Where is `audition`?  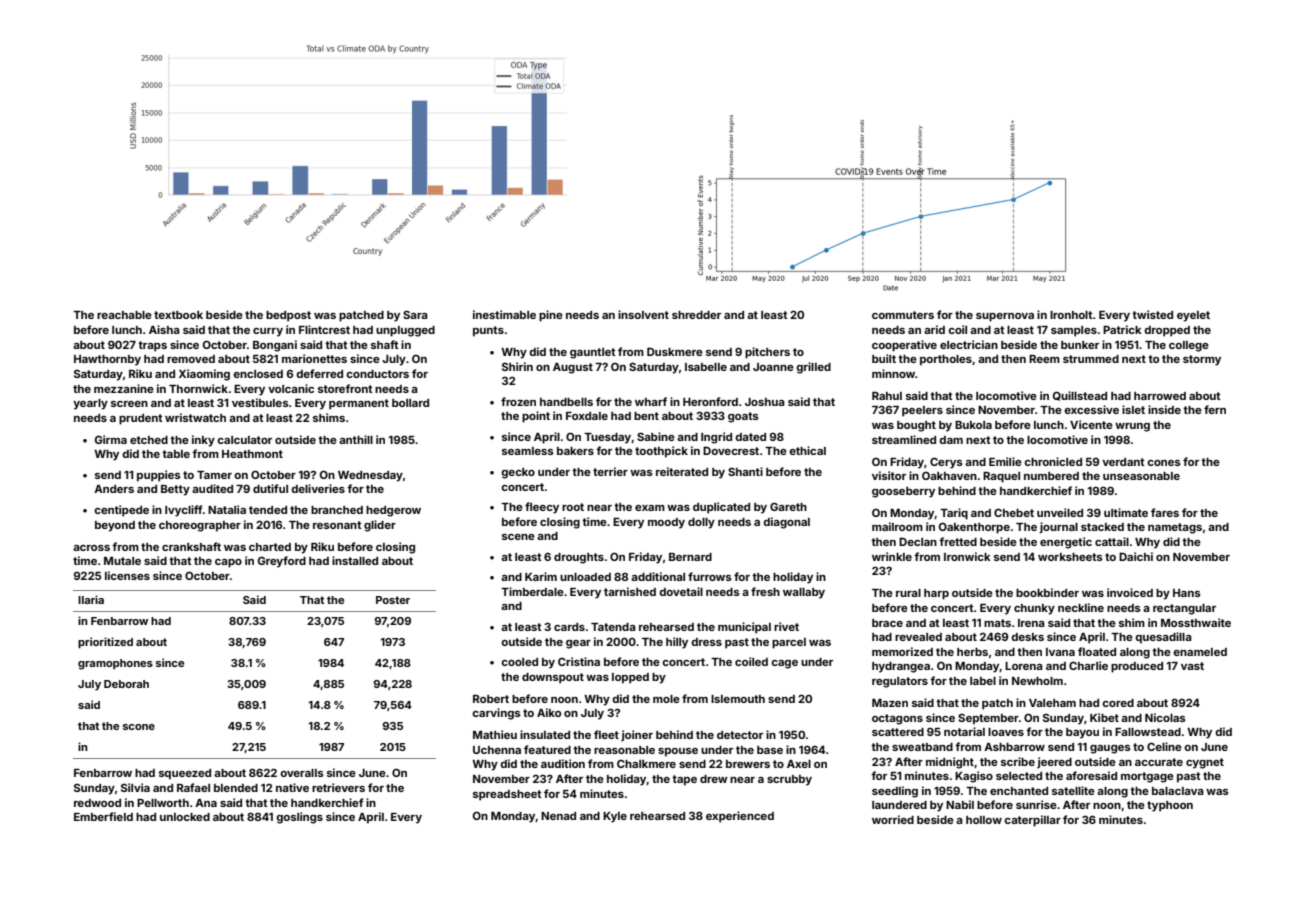 audition is located at coordinates (563, 763).
